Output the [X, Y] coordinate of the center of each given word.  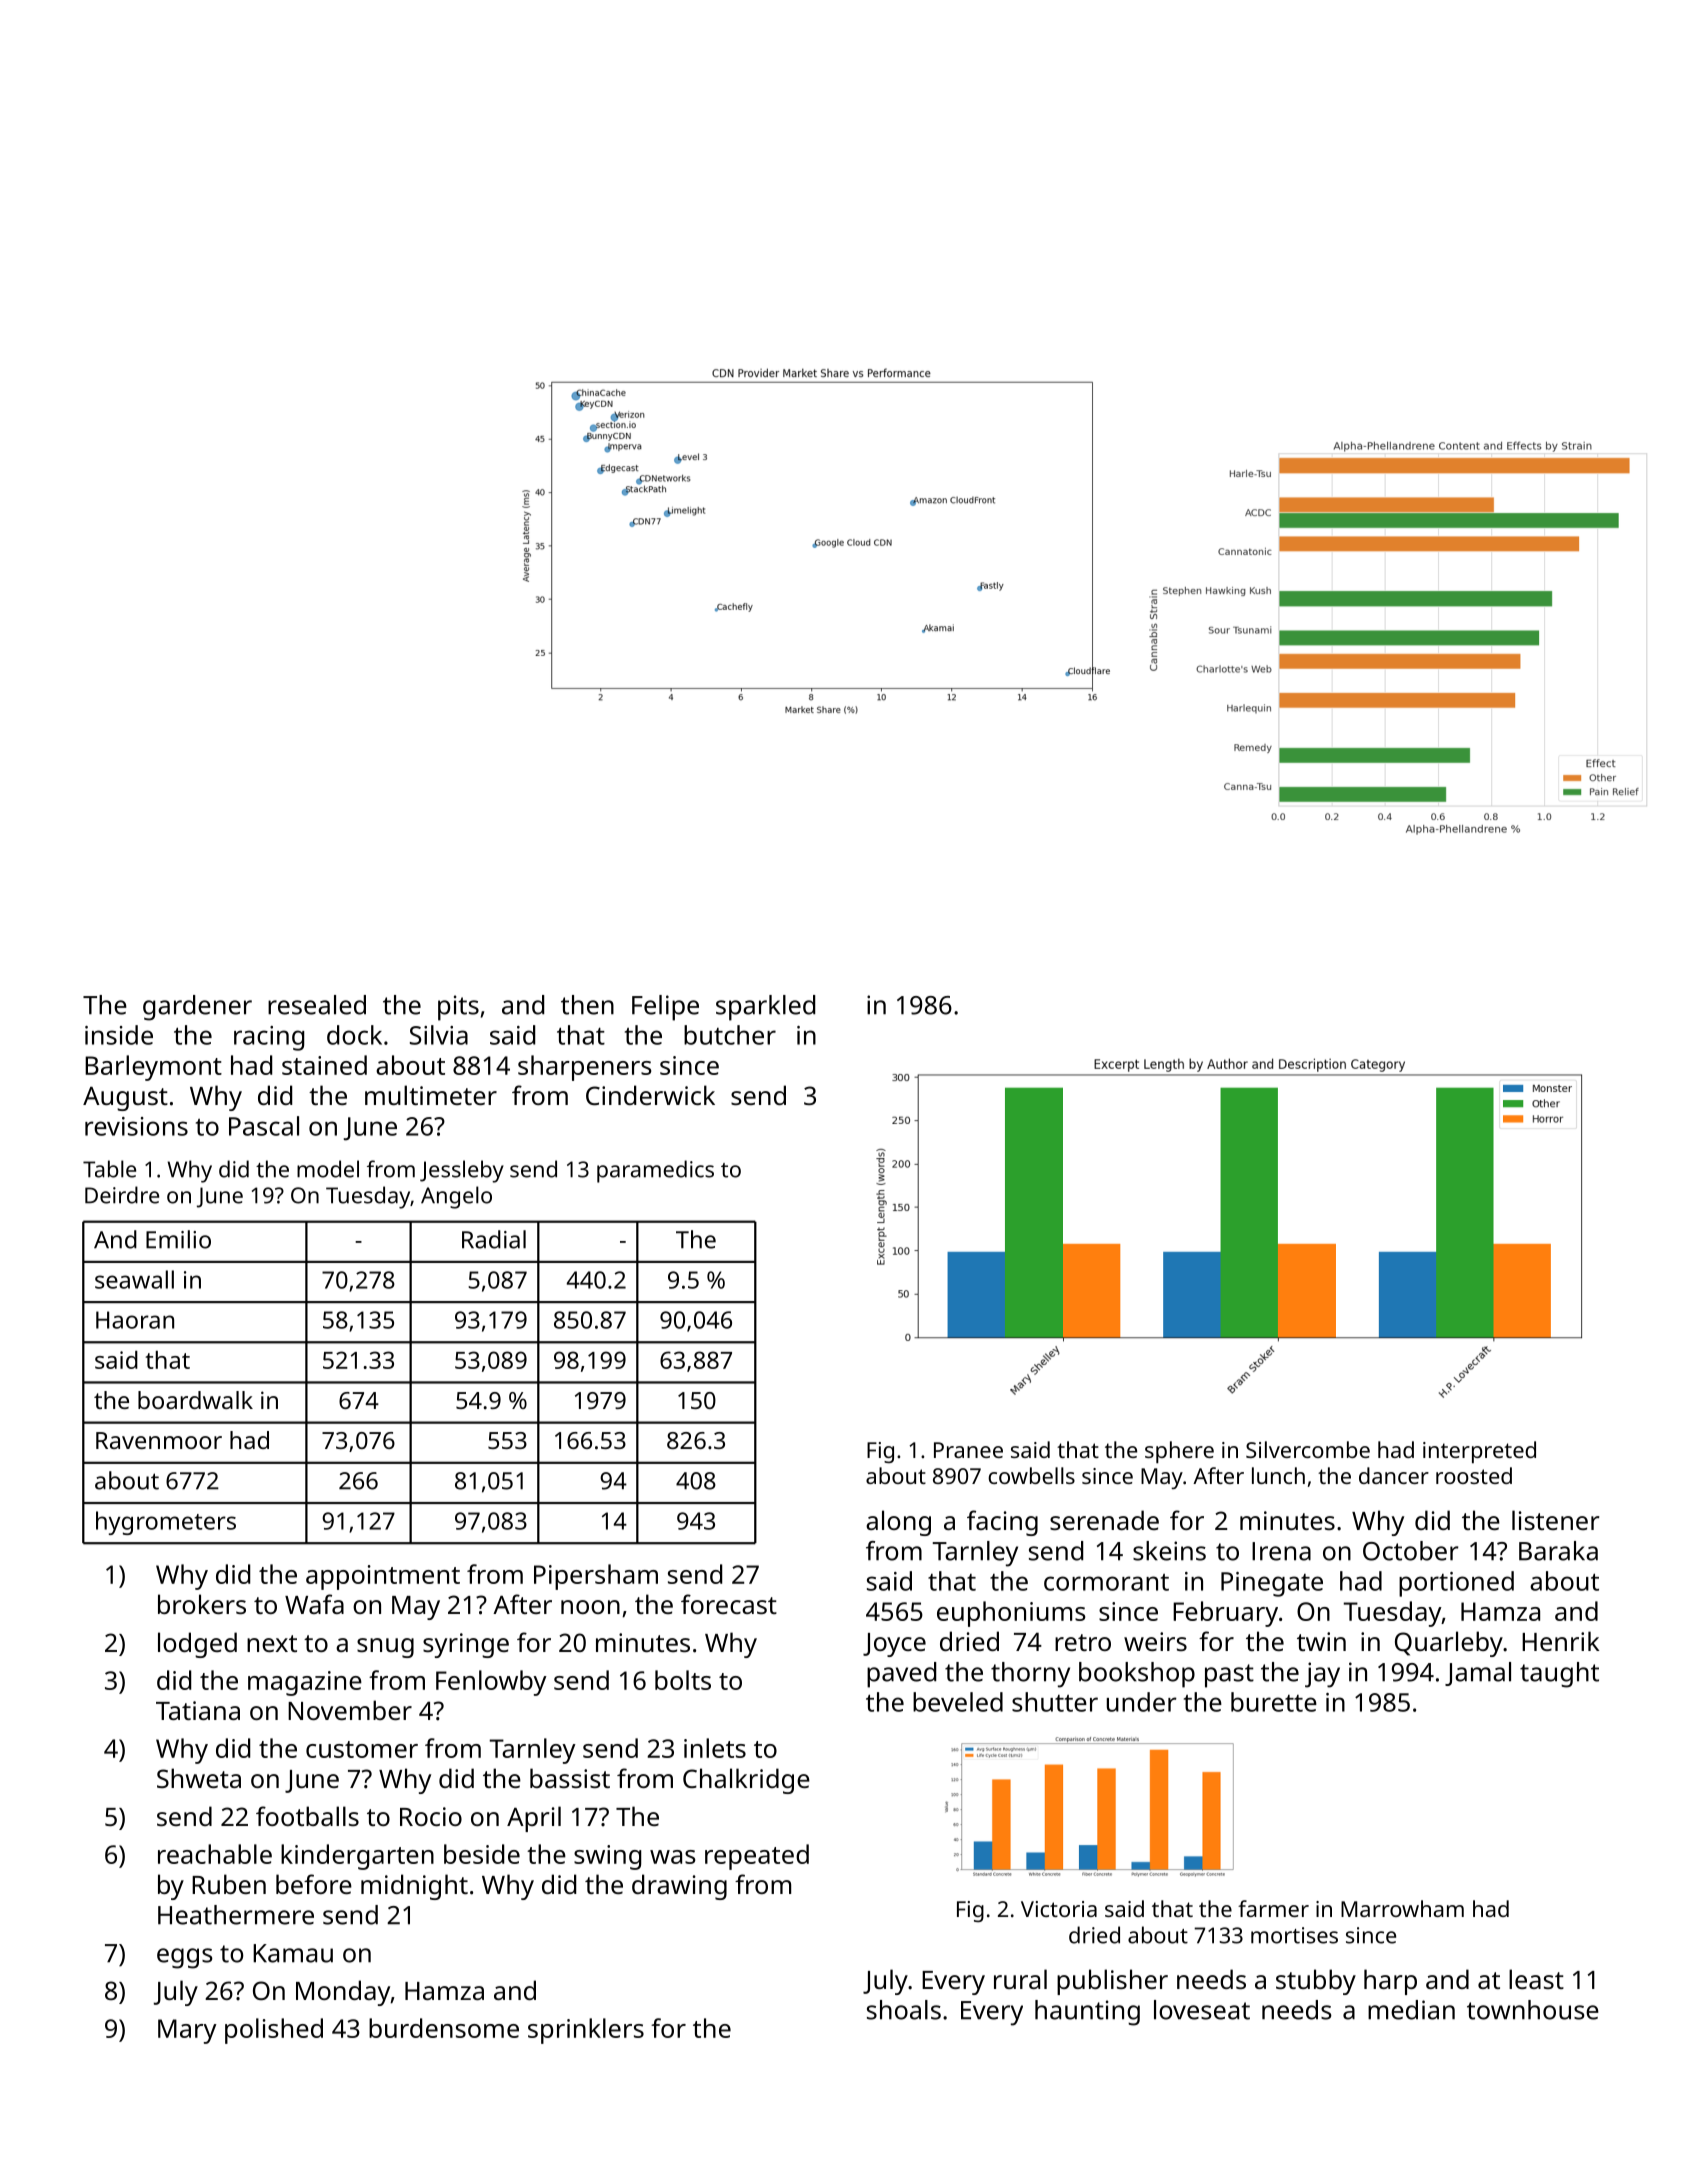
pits [458, 1008]
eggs [185, 1958]
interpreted [1479, 1452]
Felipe [665, 1008]
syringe [466, 1645]
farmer [1273, 1908]
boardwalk [195, 1400]
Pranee [968, 1450]
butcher [730, 1035]
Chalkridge [746, 1781]
